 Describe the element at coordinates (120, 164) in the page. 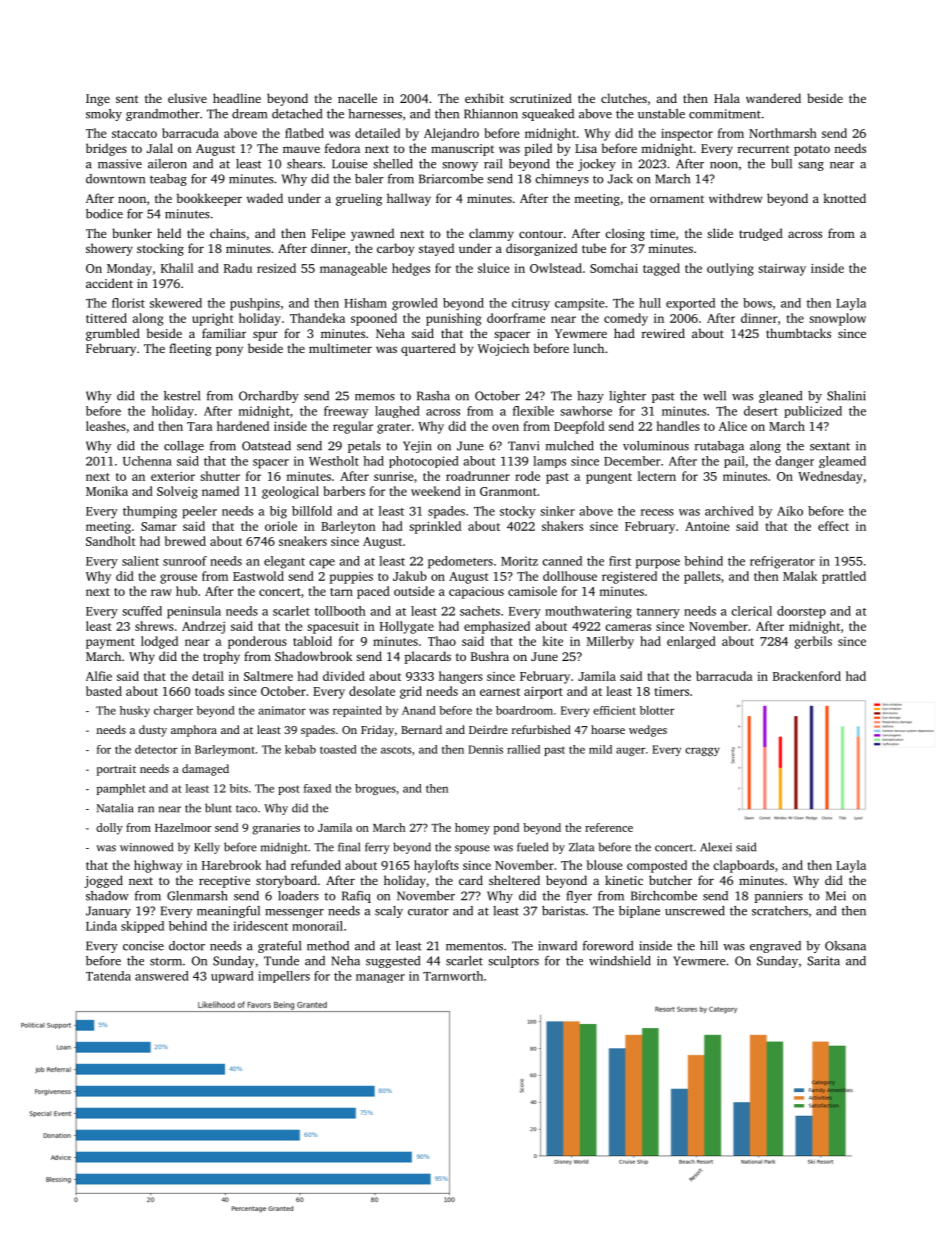

I see `massive` at that location.
